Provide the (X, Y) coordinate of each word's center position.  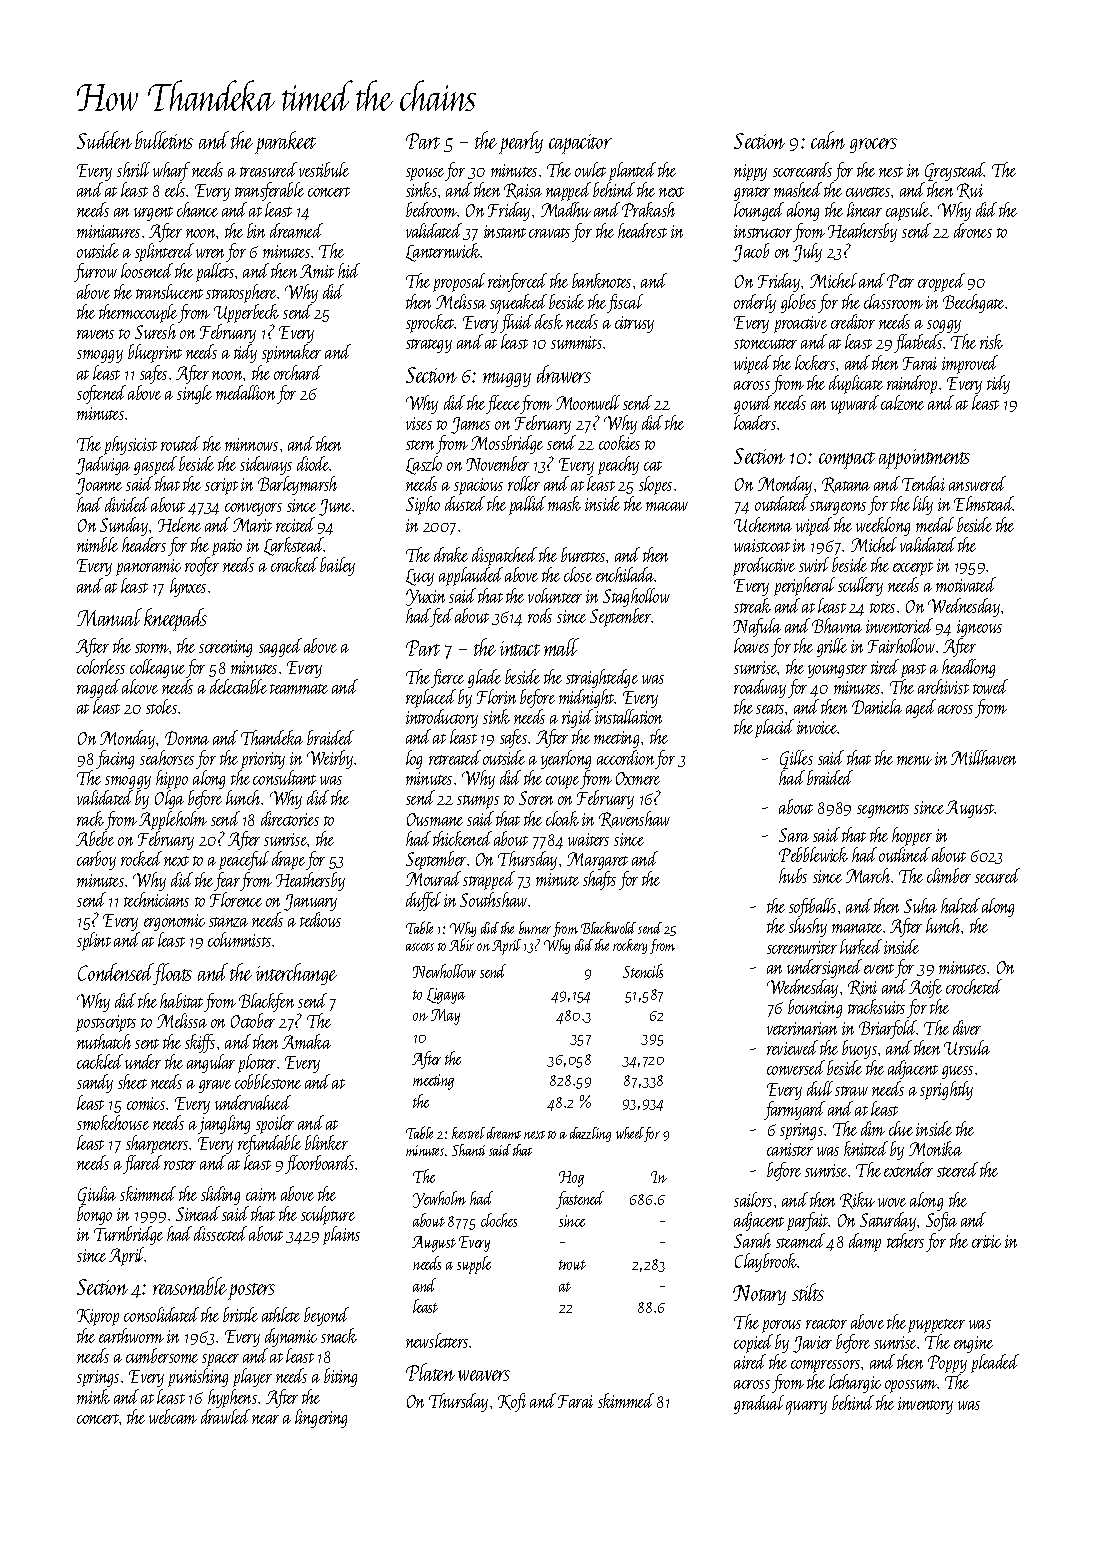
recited (295, 524)
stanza (228, 922)
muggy (507, 379)
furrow (95, 272)
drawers (564, 374)
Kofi (512, 1402)
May (445, 1017)
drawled (225, 1416)
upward (855, 404)
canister (790, 1149)
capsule (907, 211)
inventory (925, 1405)
